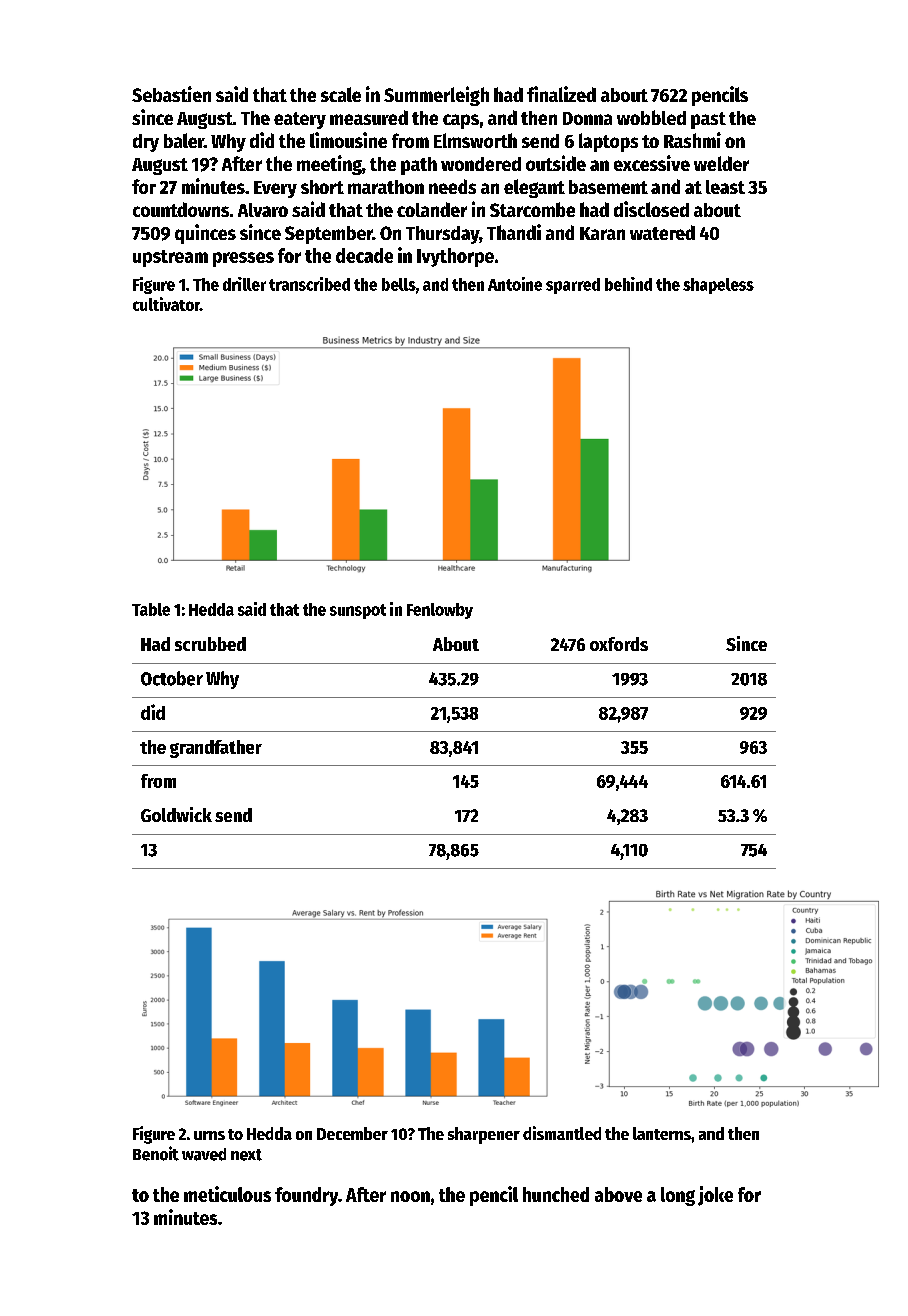 Image resolution: width=908 pixels, height=1316 pixels. Describe the element at coordinates (440, 611) in the document. I see `Fenlowby` at that location.
